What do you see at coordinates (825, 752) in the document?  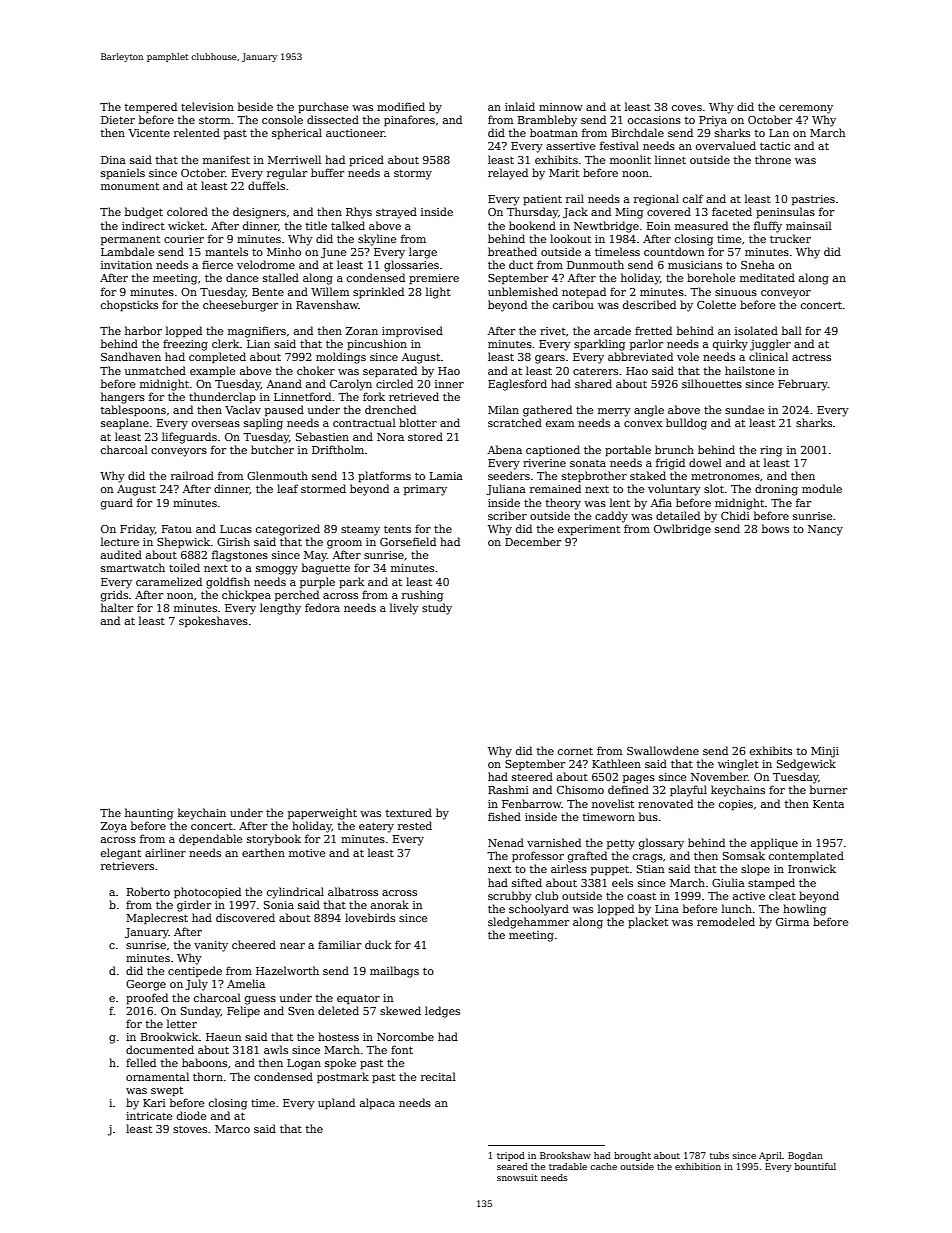 I see `Minji` at bounding box center [825, 752].
